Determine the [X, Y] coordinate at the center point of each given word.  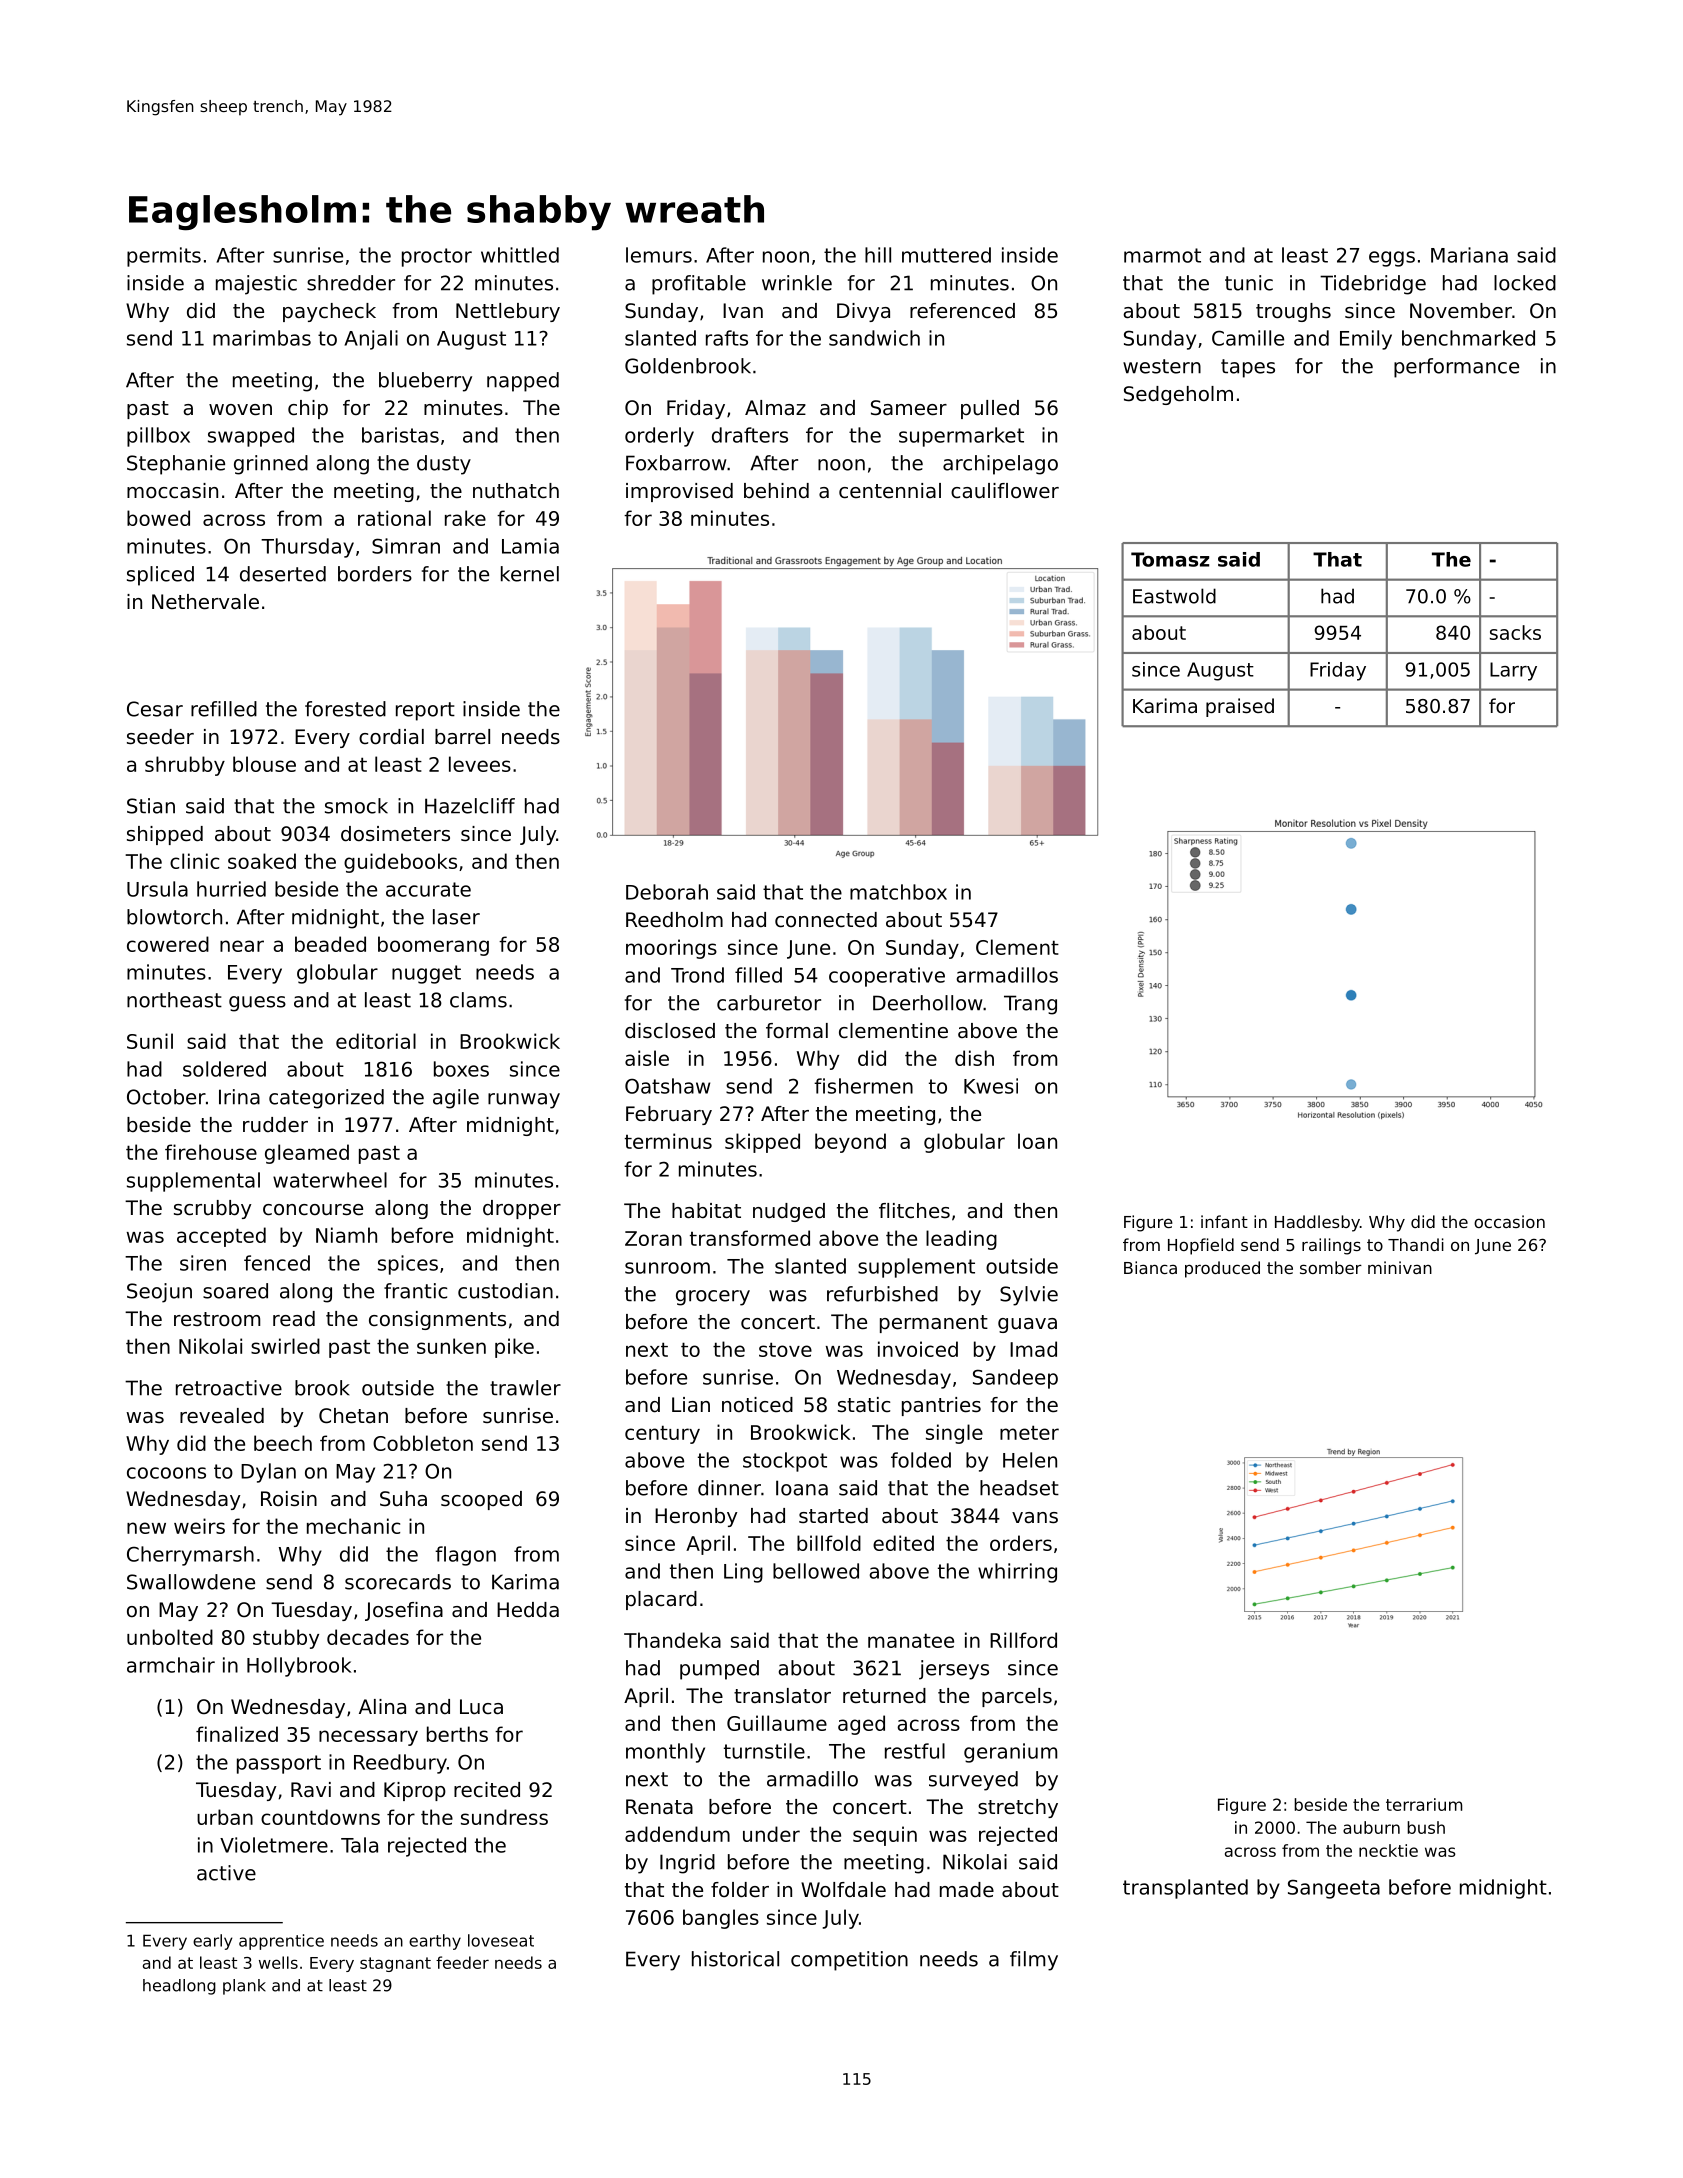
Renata [659, 1806]
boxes [461, 1069]
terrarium [1424, 1804]
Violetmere [274, 1845]
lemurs [659, 255]
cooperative [887, 977]
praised [1240, 707]
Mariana [1469, 255]
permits [164, 257]
